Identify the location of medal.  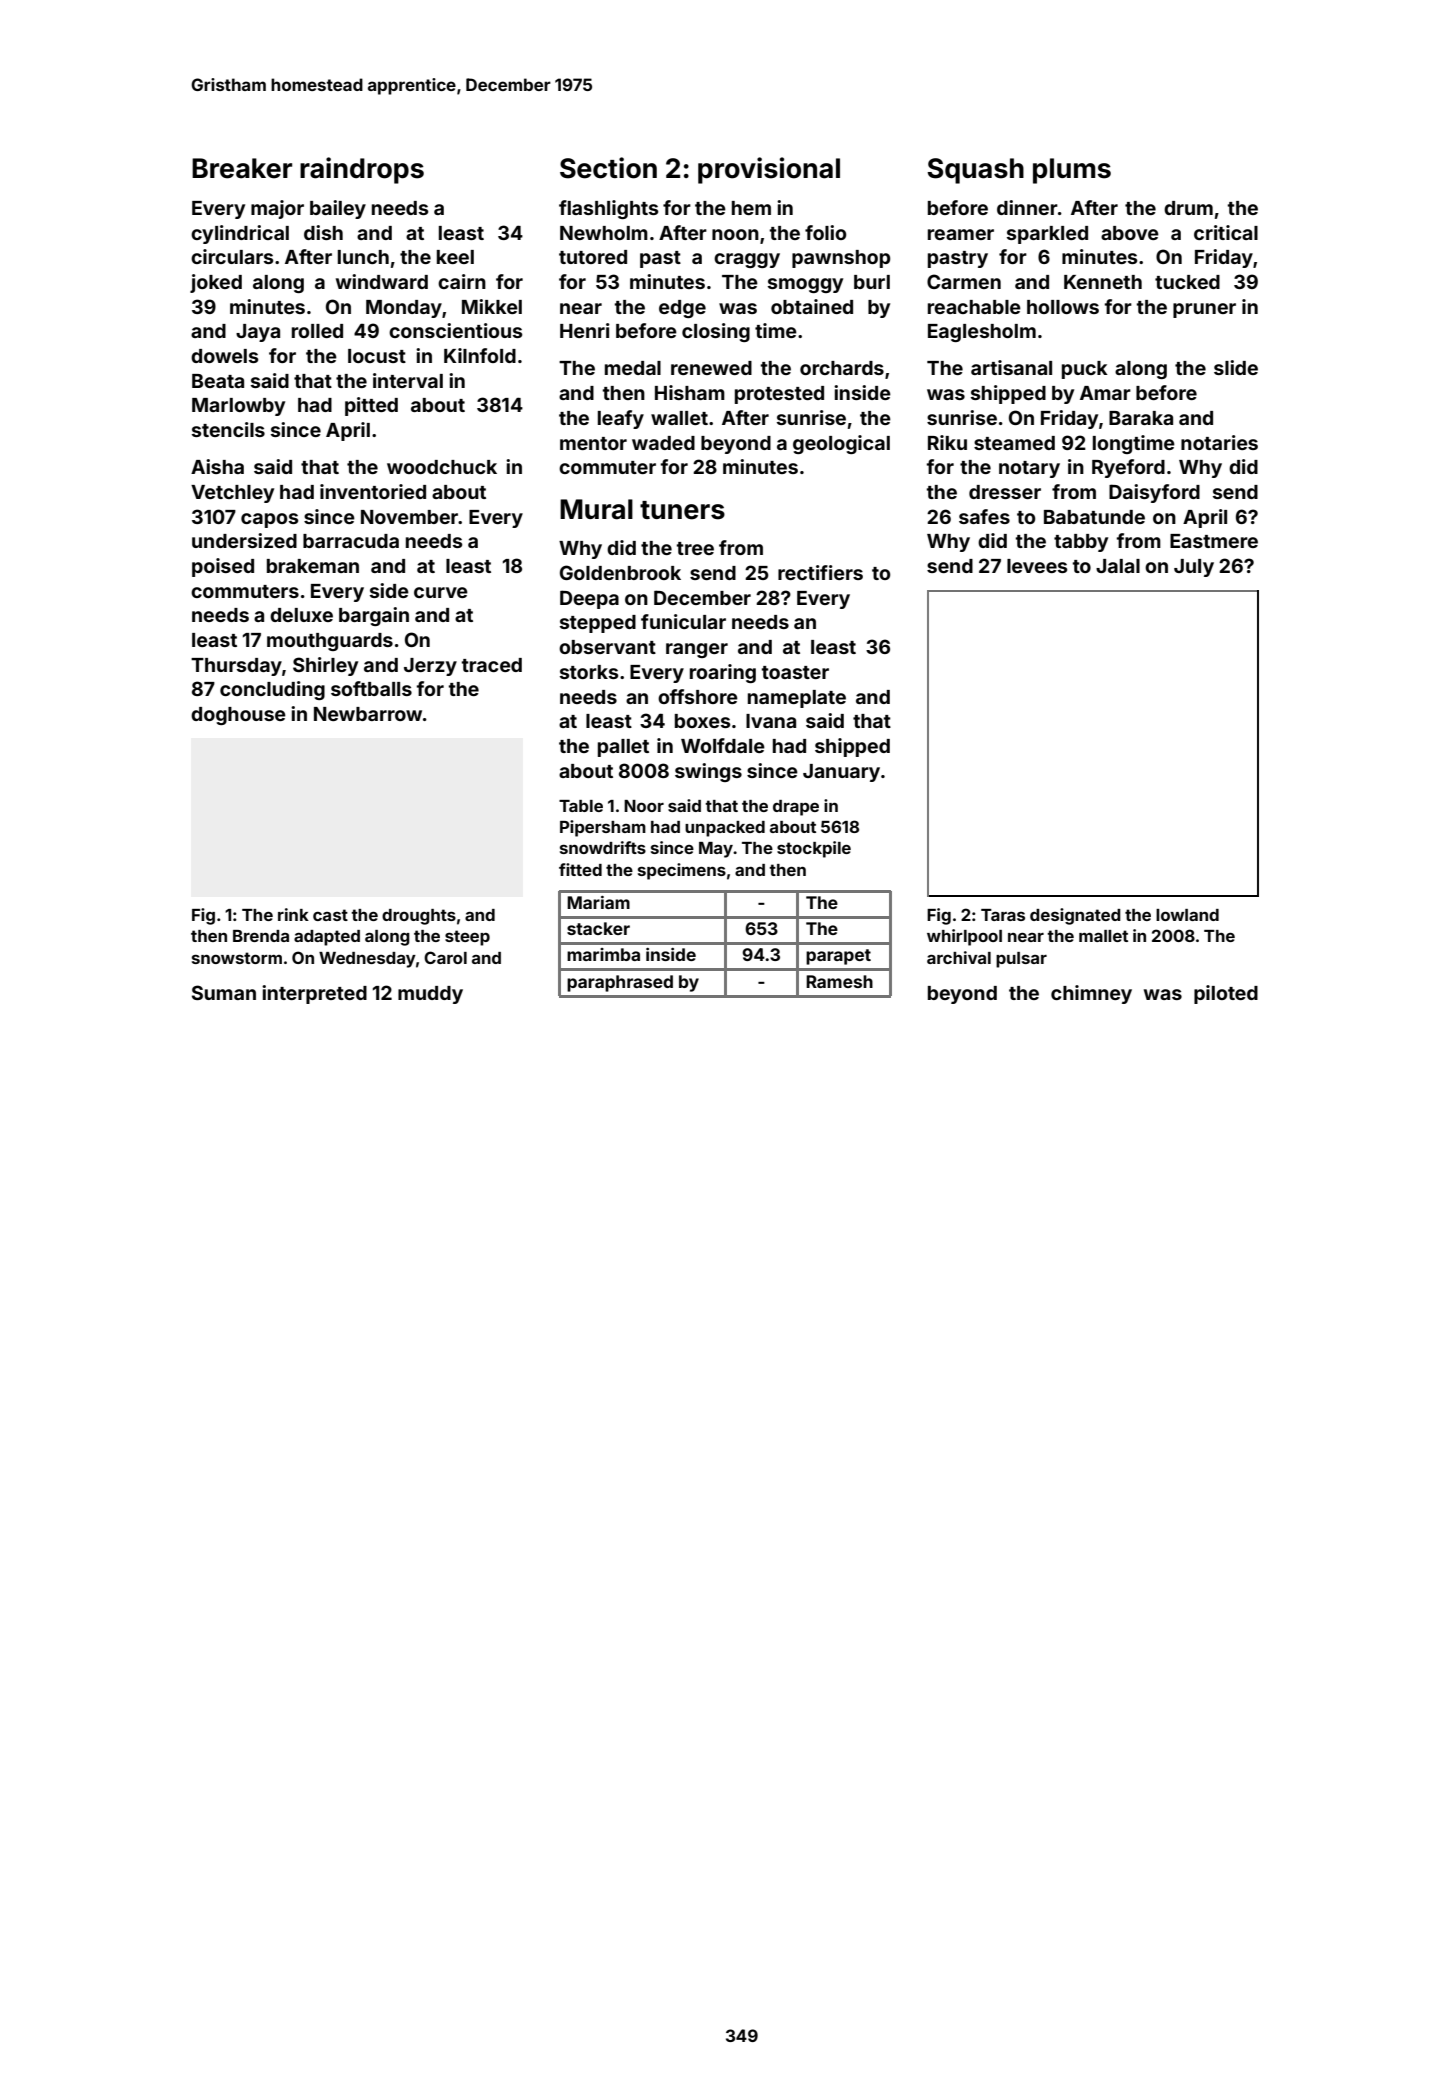
(633, 368).
